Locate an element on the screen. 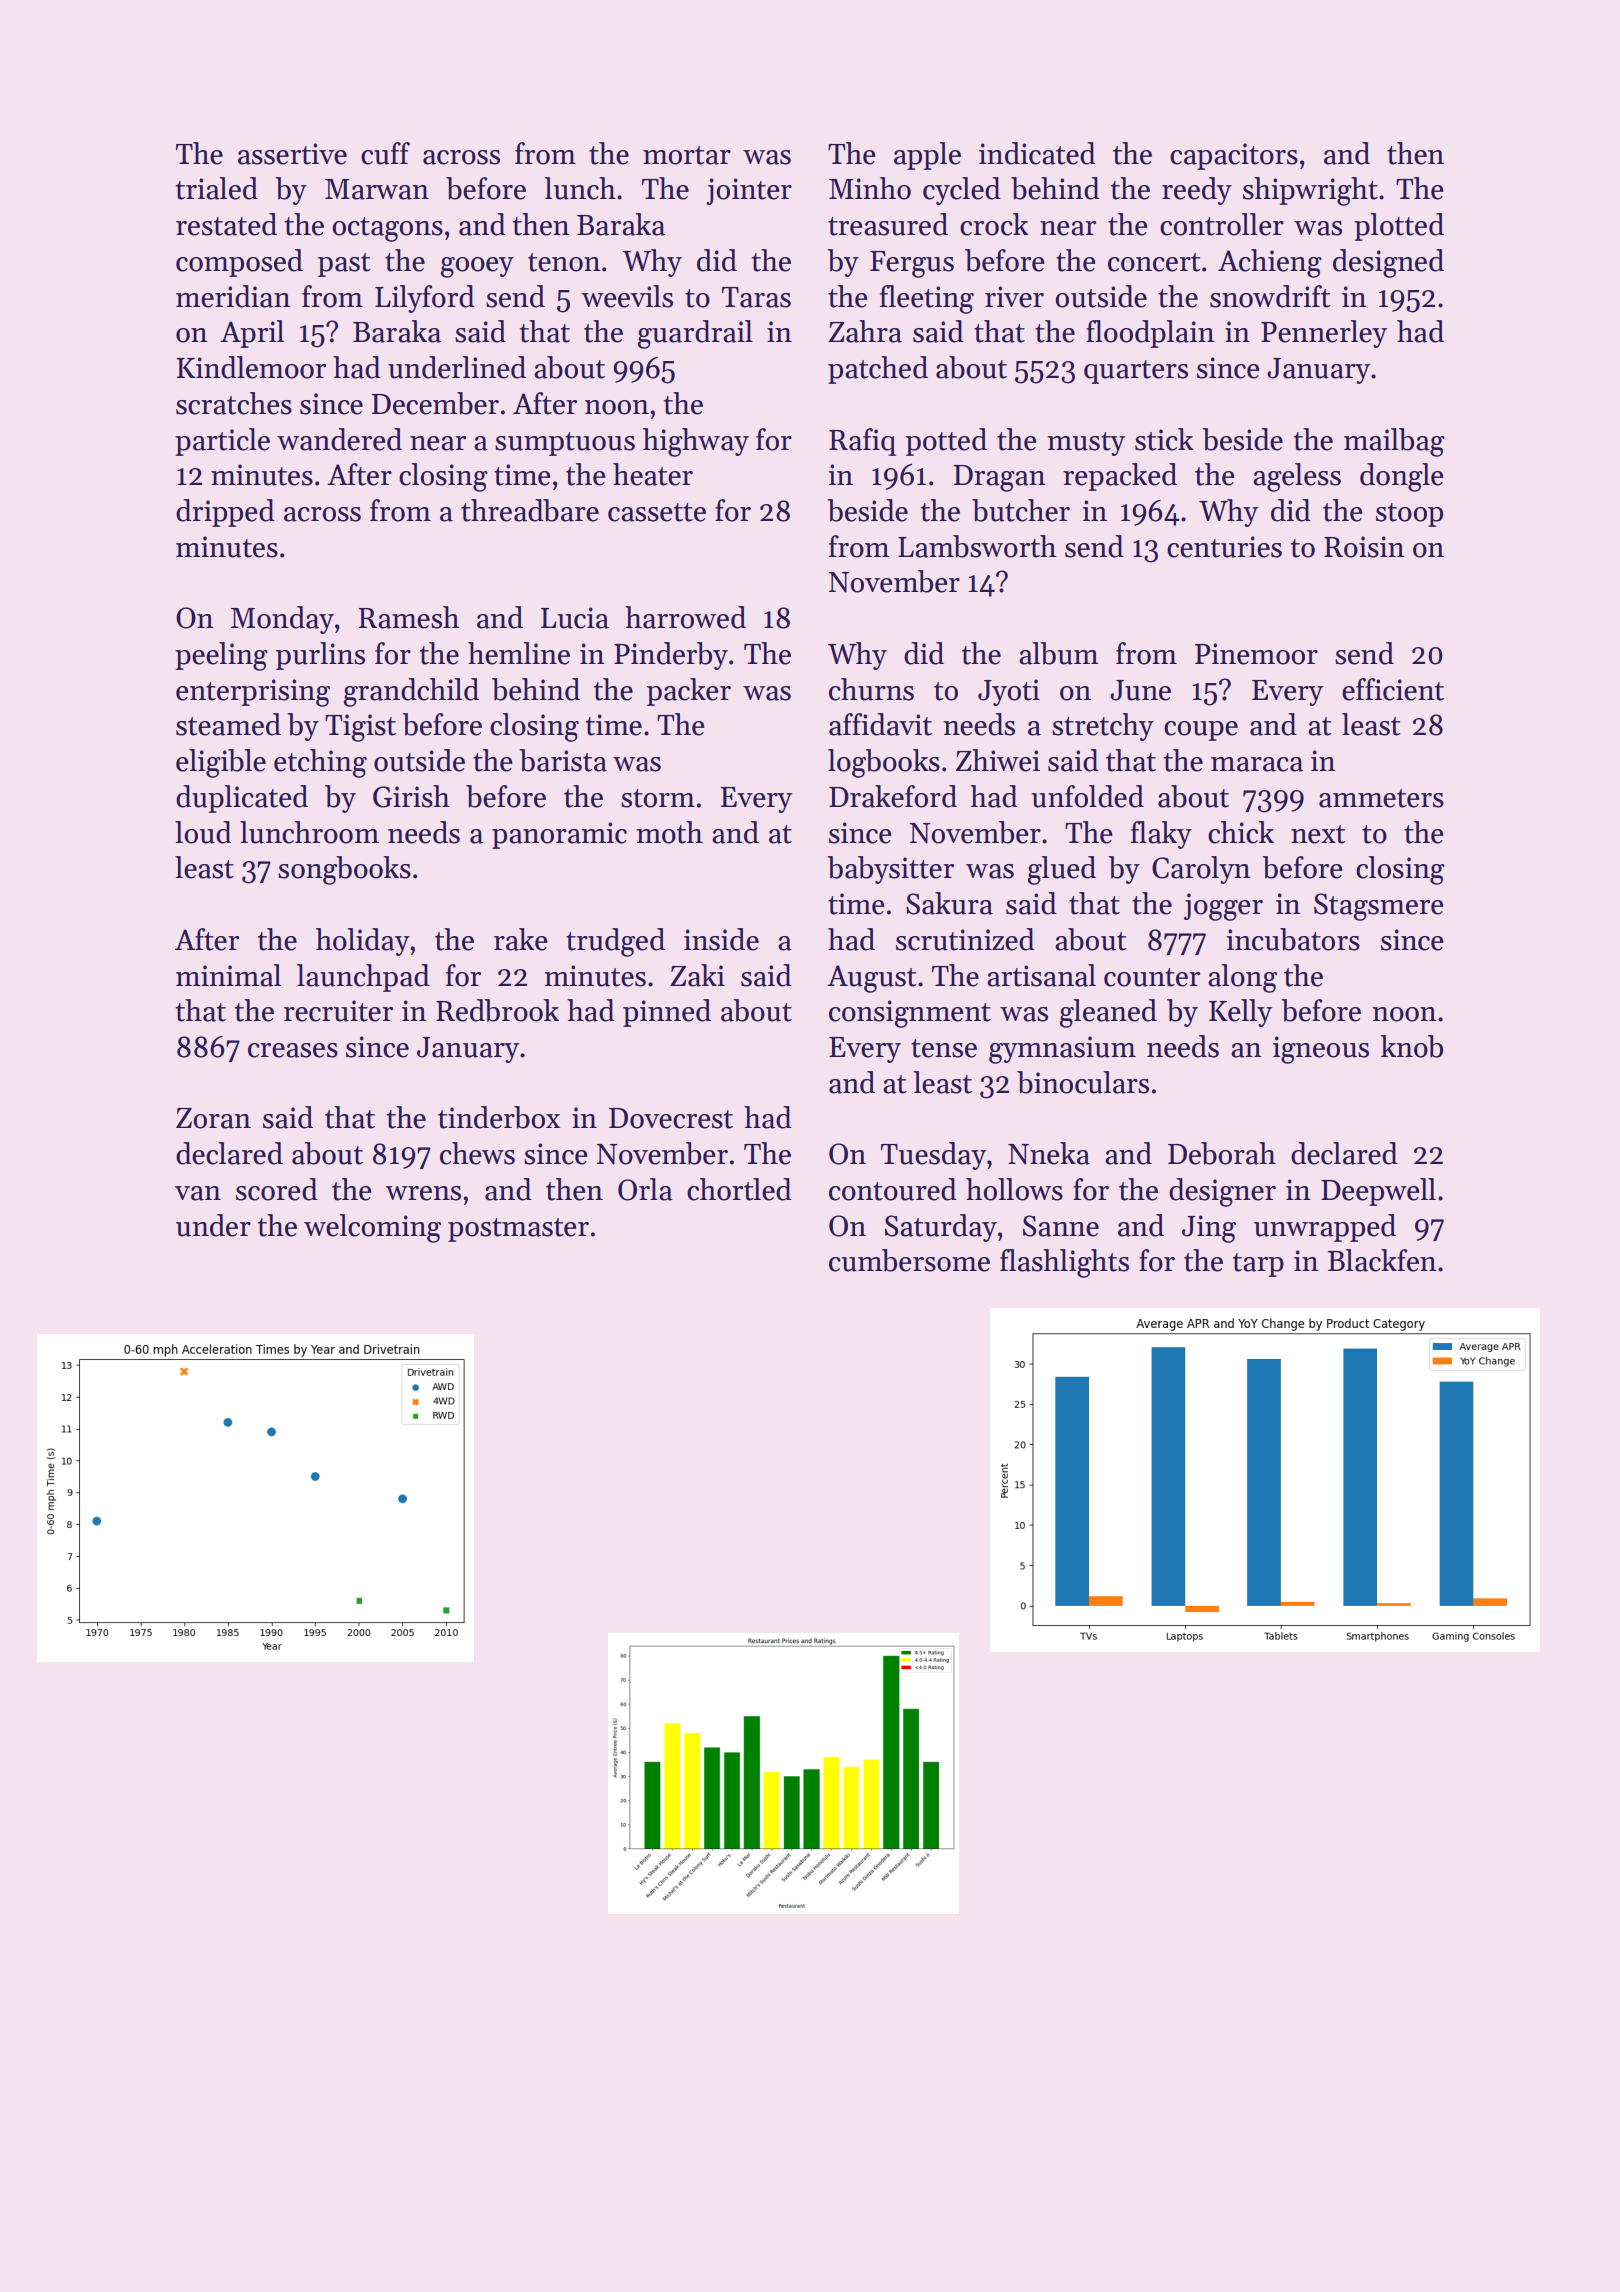  composed is located at coordinates (239, 263).
